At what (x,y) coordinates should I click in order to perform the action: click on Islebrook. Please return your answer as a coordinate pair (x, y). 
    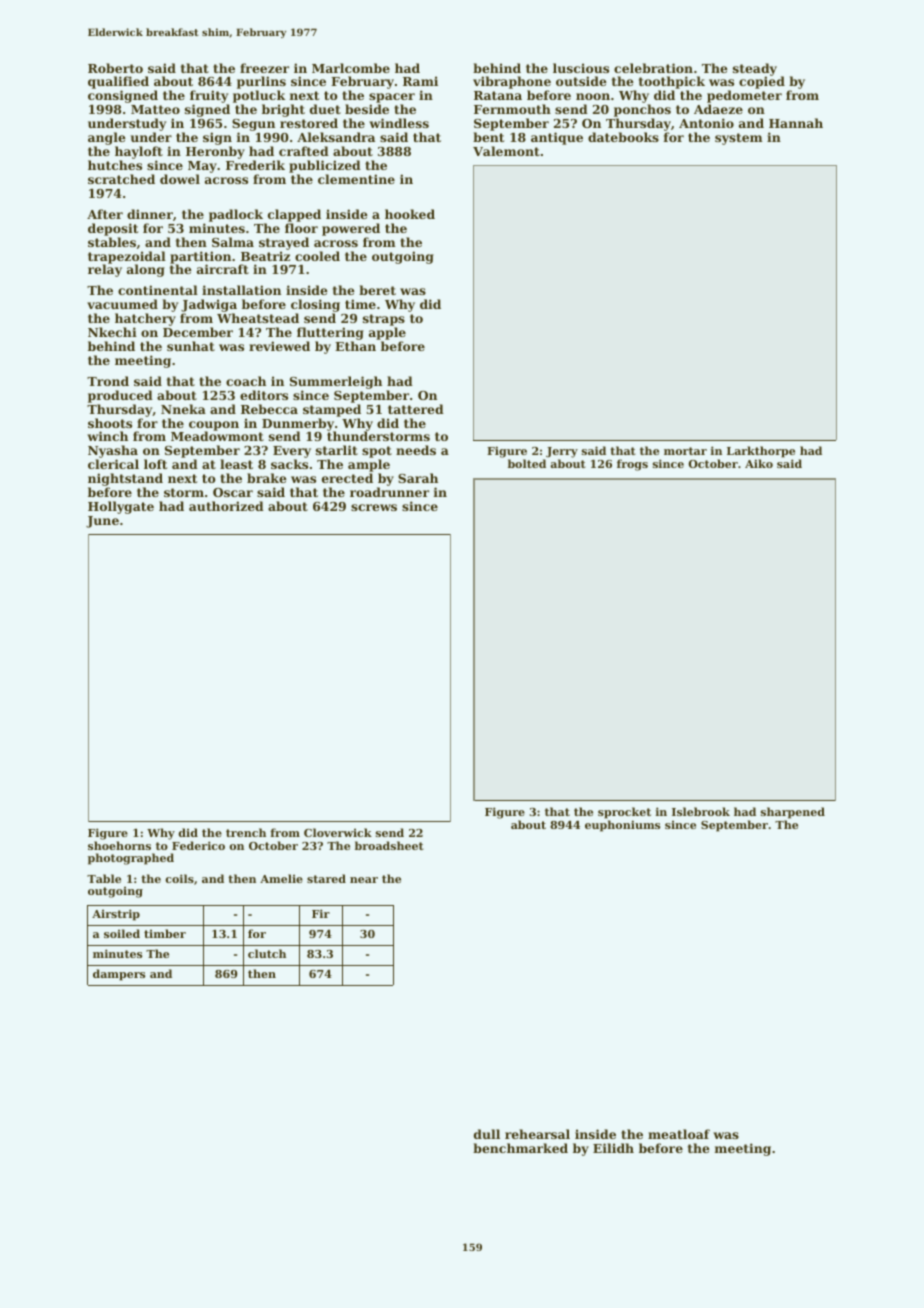
    Looking at the image, I should click on (701, 811).
